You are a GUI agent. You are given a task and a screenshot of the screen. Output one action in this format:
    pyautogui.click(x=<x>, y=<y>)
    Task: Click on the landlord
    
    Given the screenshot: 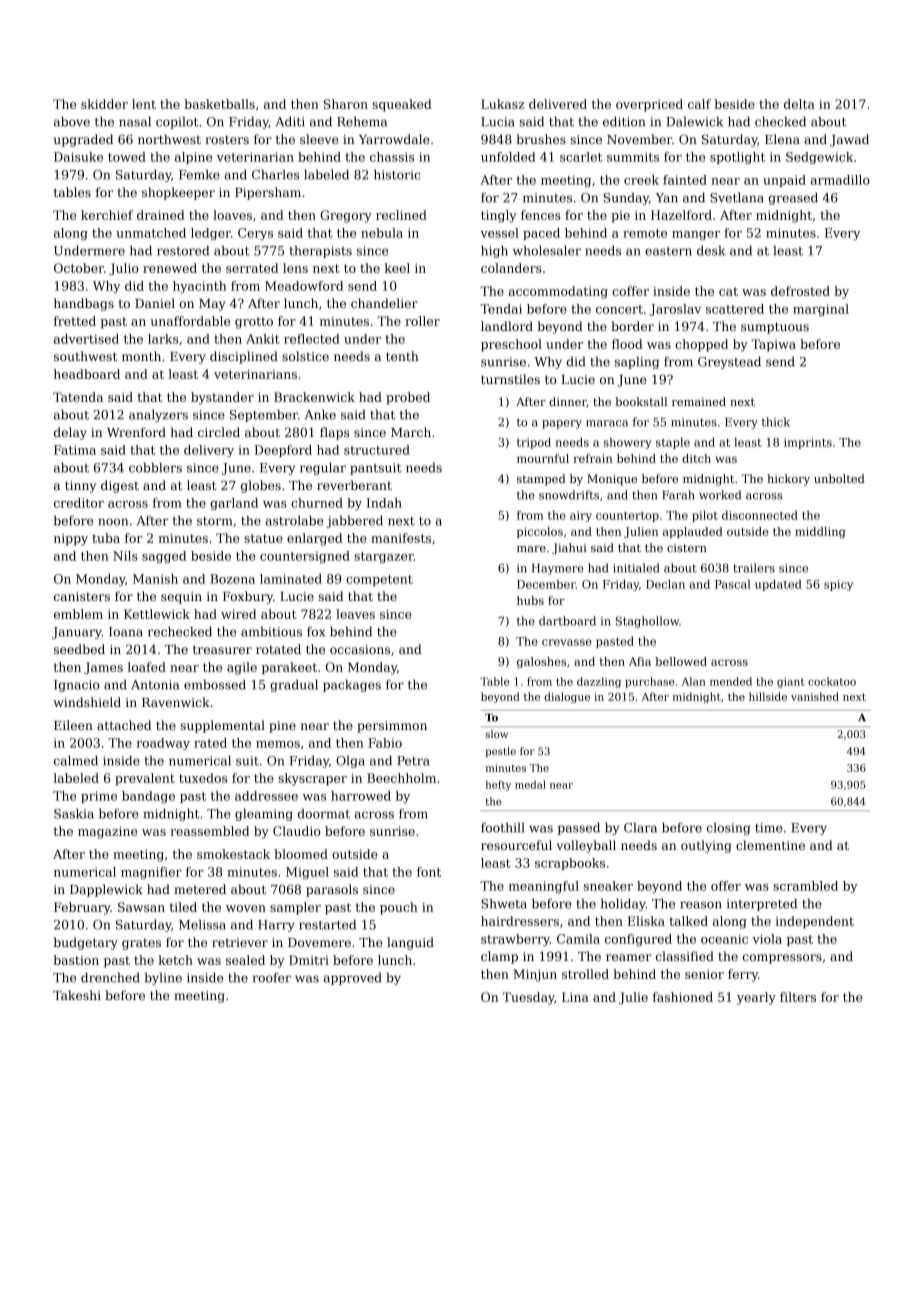 What is the action you would take?
    pyautogui.click(x=507, y=326)
